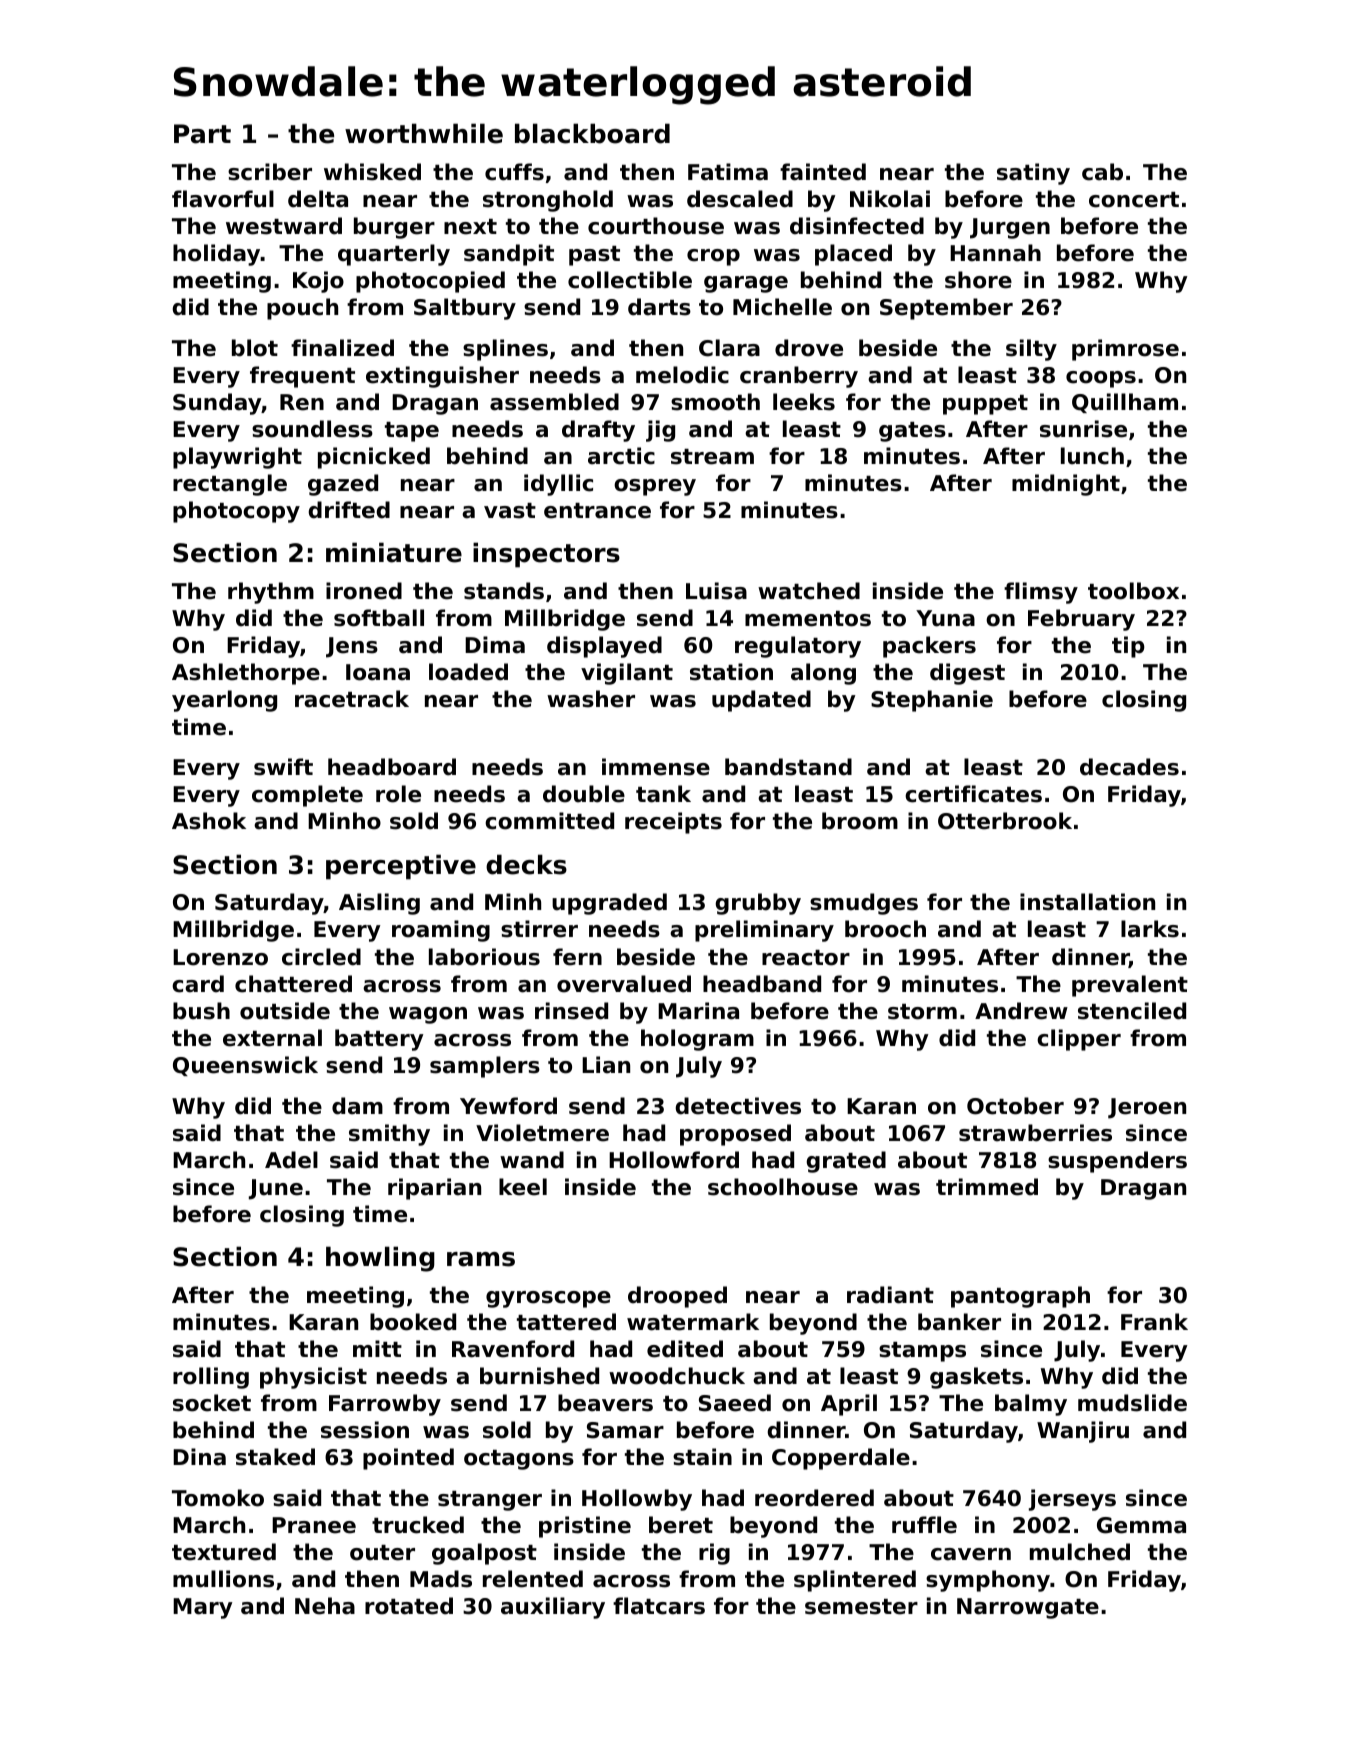 The height and width of the screenshot is (1760, 1360). I want to click on socket, so click(212, 1403).
